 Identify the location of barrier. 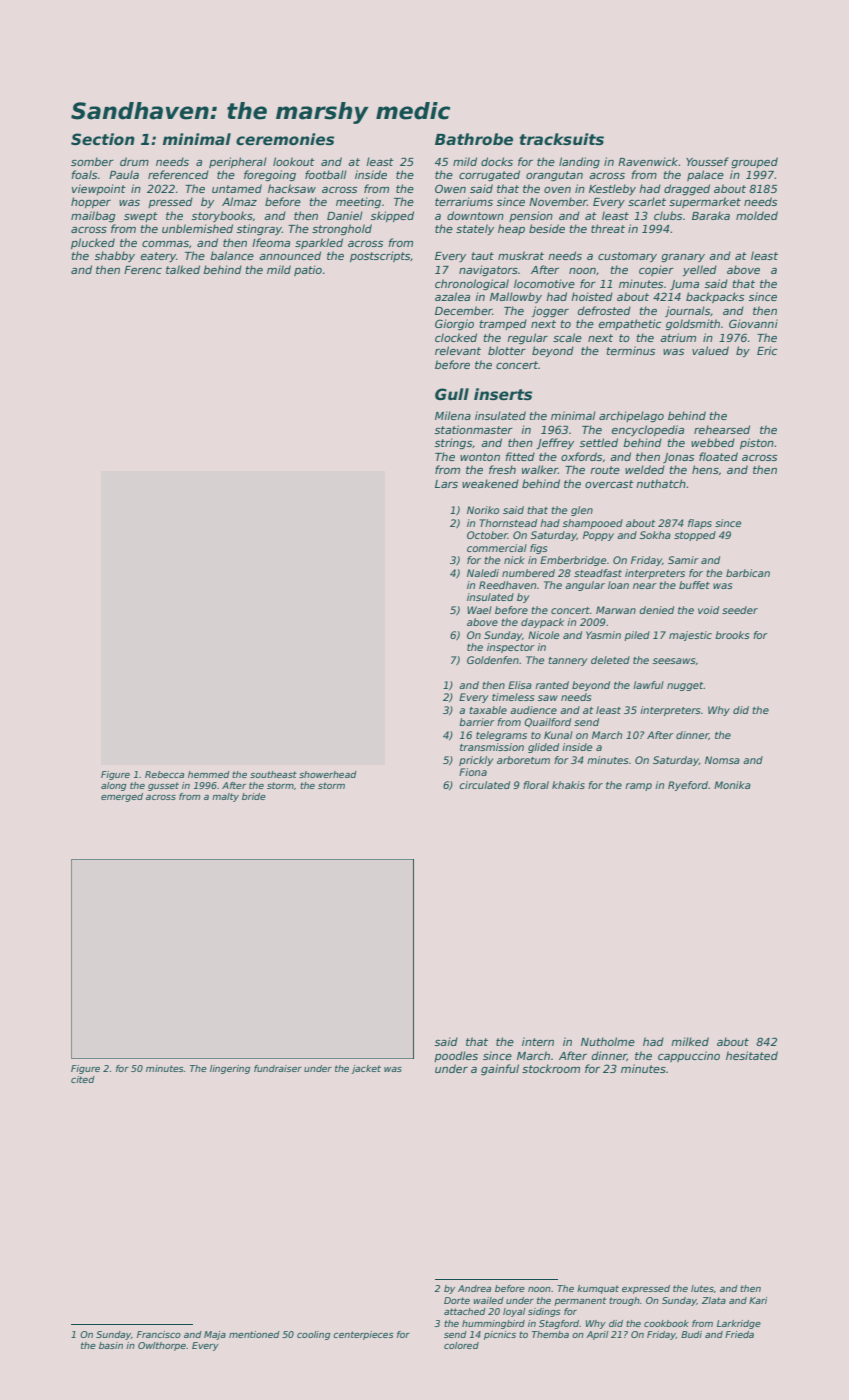
(477, 722).
